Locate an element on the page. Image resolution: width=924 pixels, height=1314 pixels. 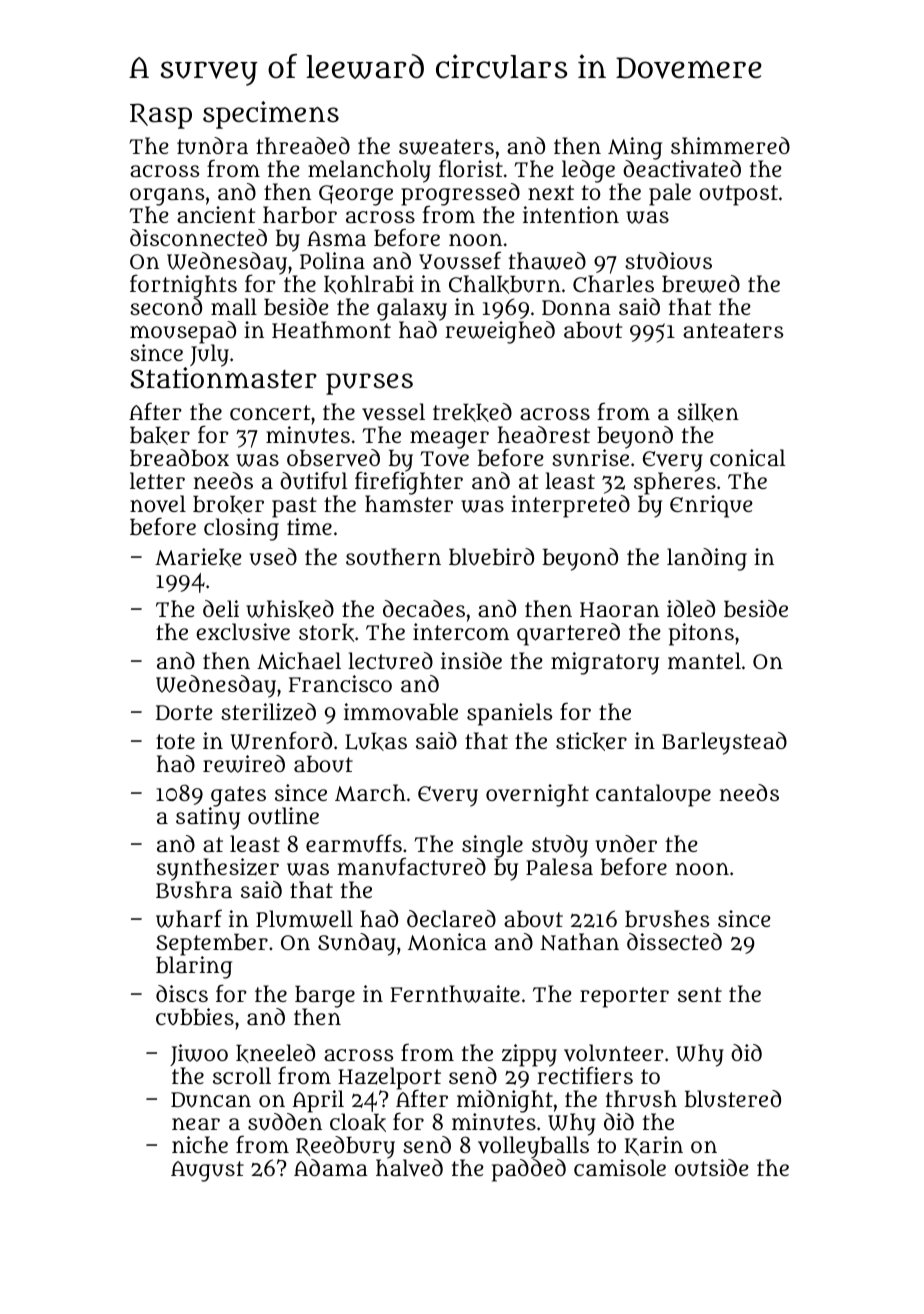
bluebird is located at coordinates (491, 557).
